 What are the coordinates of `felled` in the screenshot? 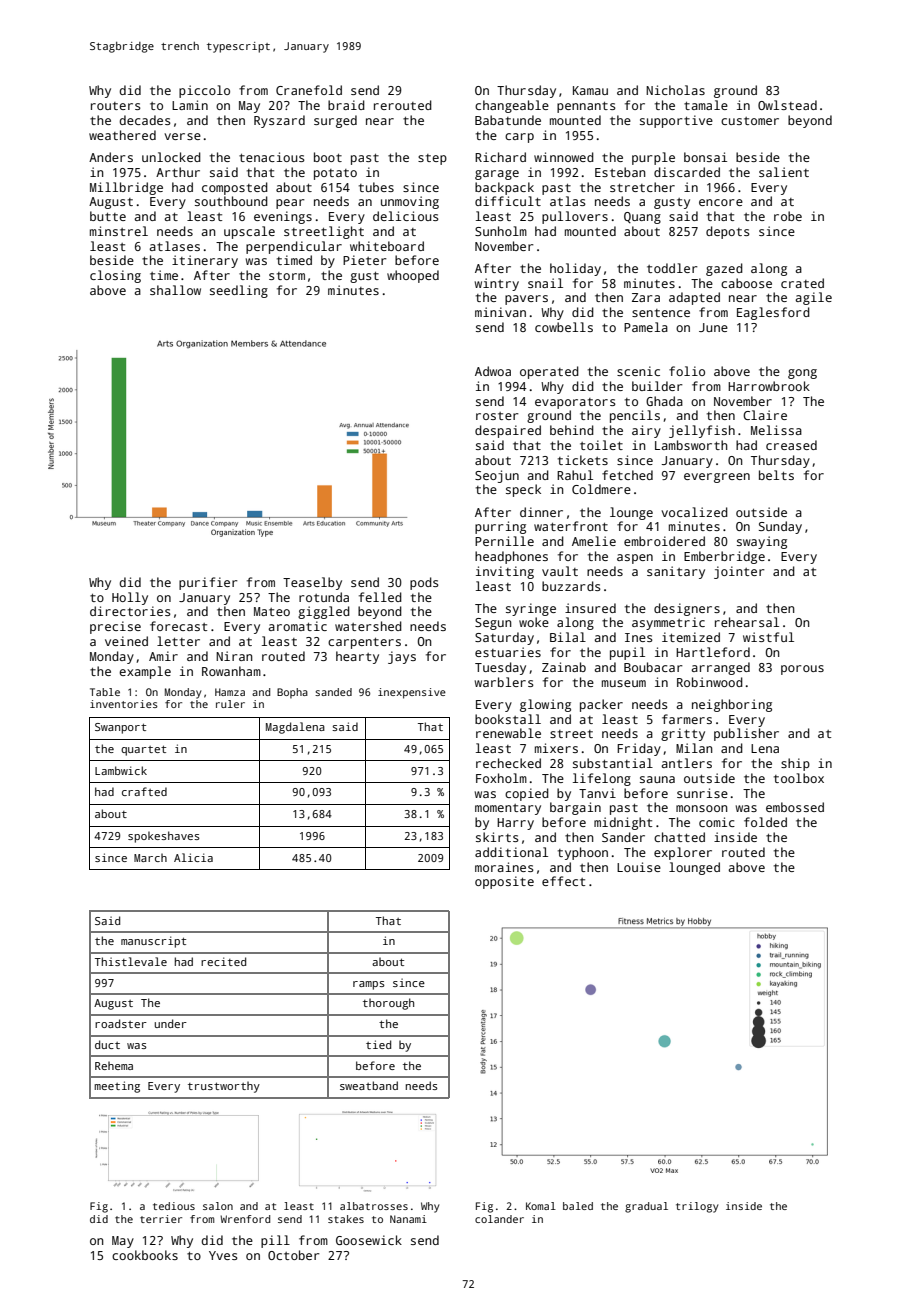 It's located at (380, 597).
